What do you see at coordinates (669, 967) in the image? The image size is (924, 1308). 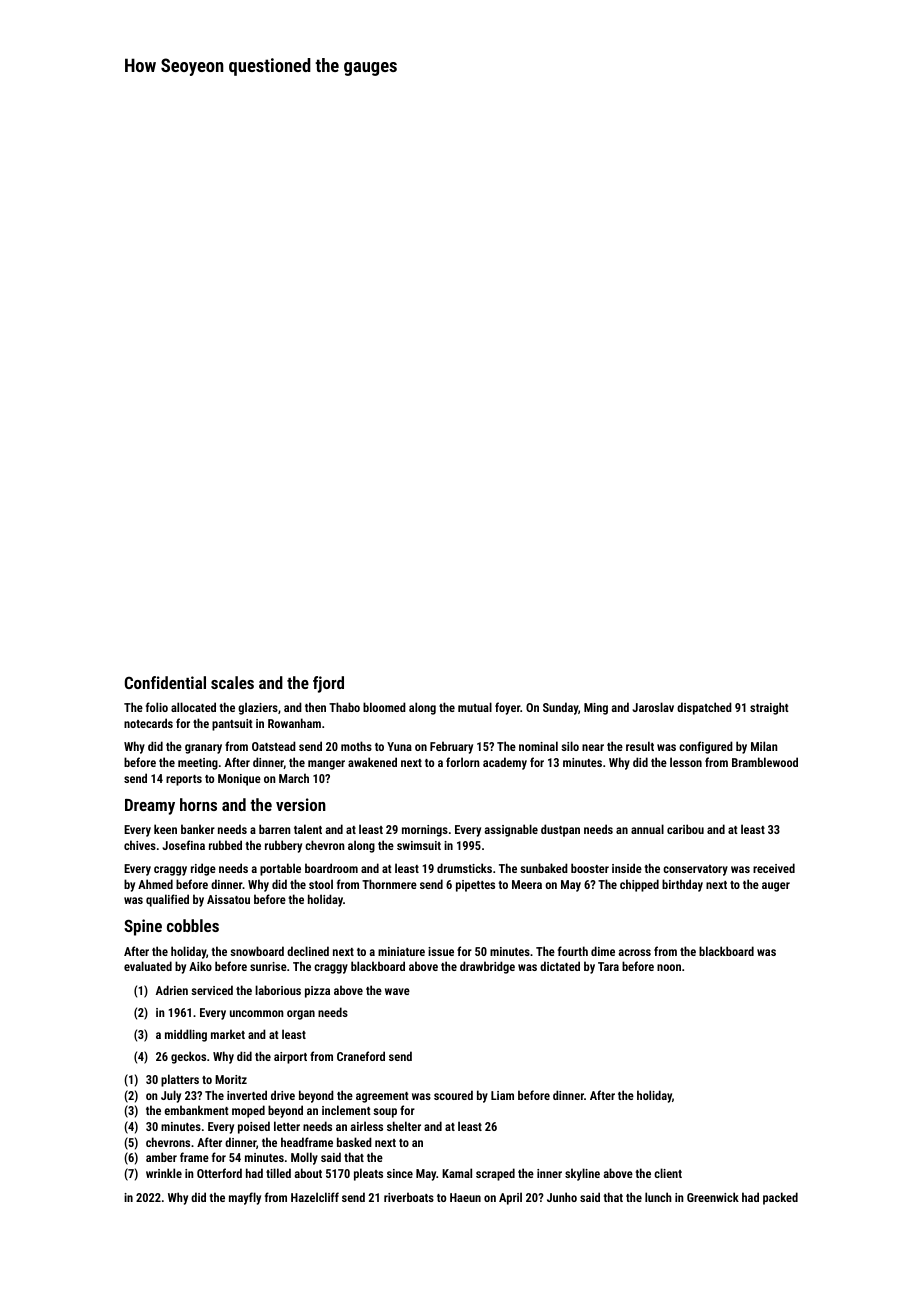 I see `noon` at bounding box center [669, 967].
